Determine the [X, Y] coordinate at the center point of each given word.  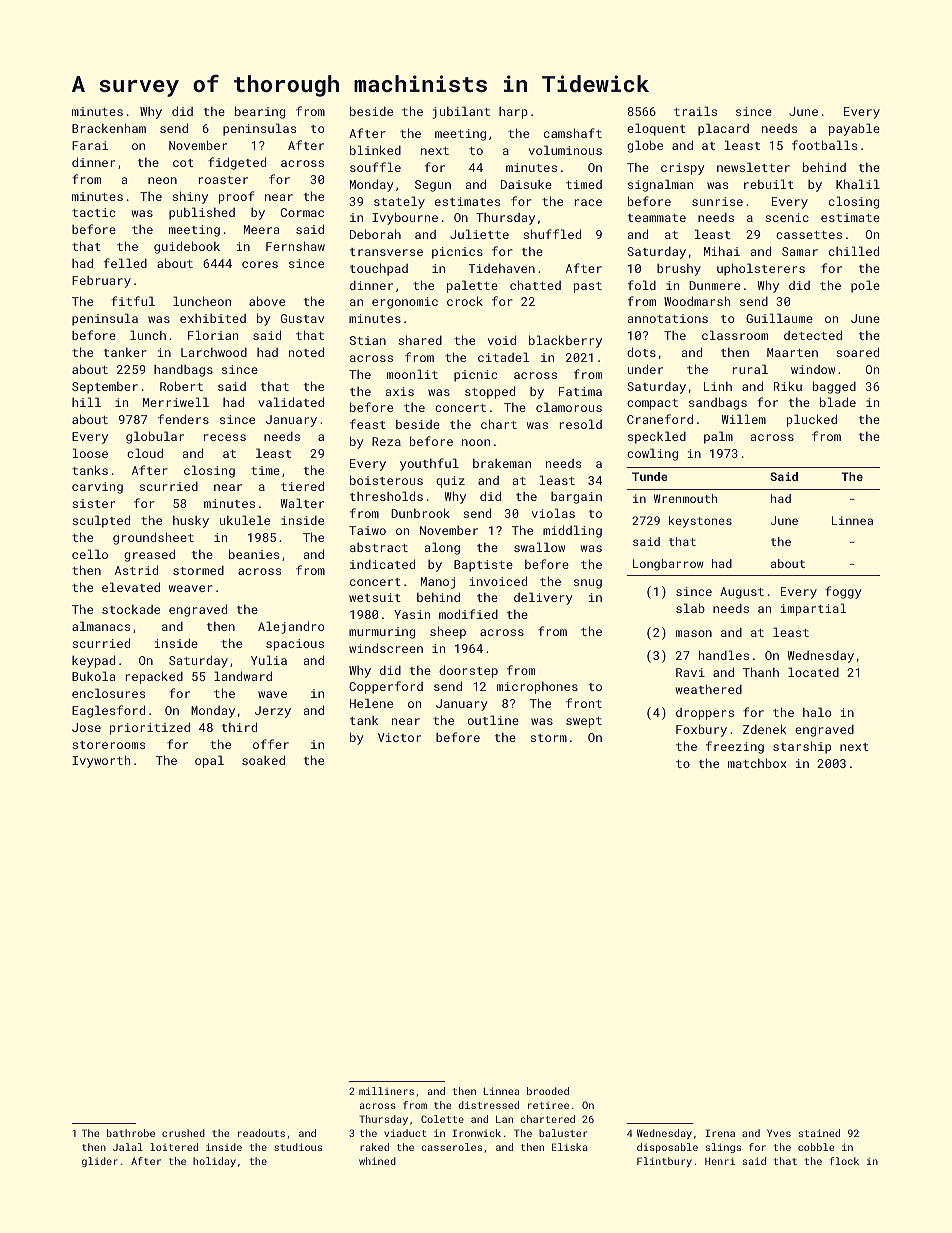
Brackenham [109, 128]
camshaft [573, 133]
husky [191, 522]
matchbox [757, 763]
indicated [382, 564]
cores [260, 264]
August [742, 593]
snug [588, 584]
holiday [214, 1162]
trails [695, 111]
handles [724, 655]
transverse [386, 252]
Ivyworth [101, 761]
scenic [787, 217]
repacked [154, 677]
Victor [399, 737]
